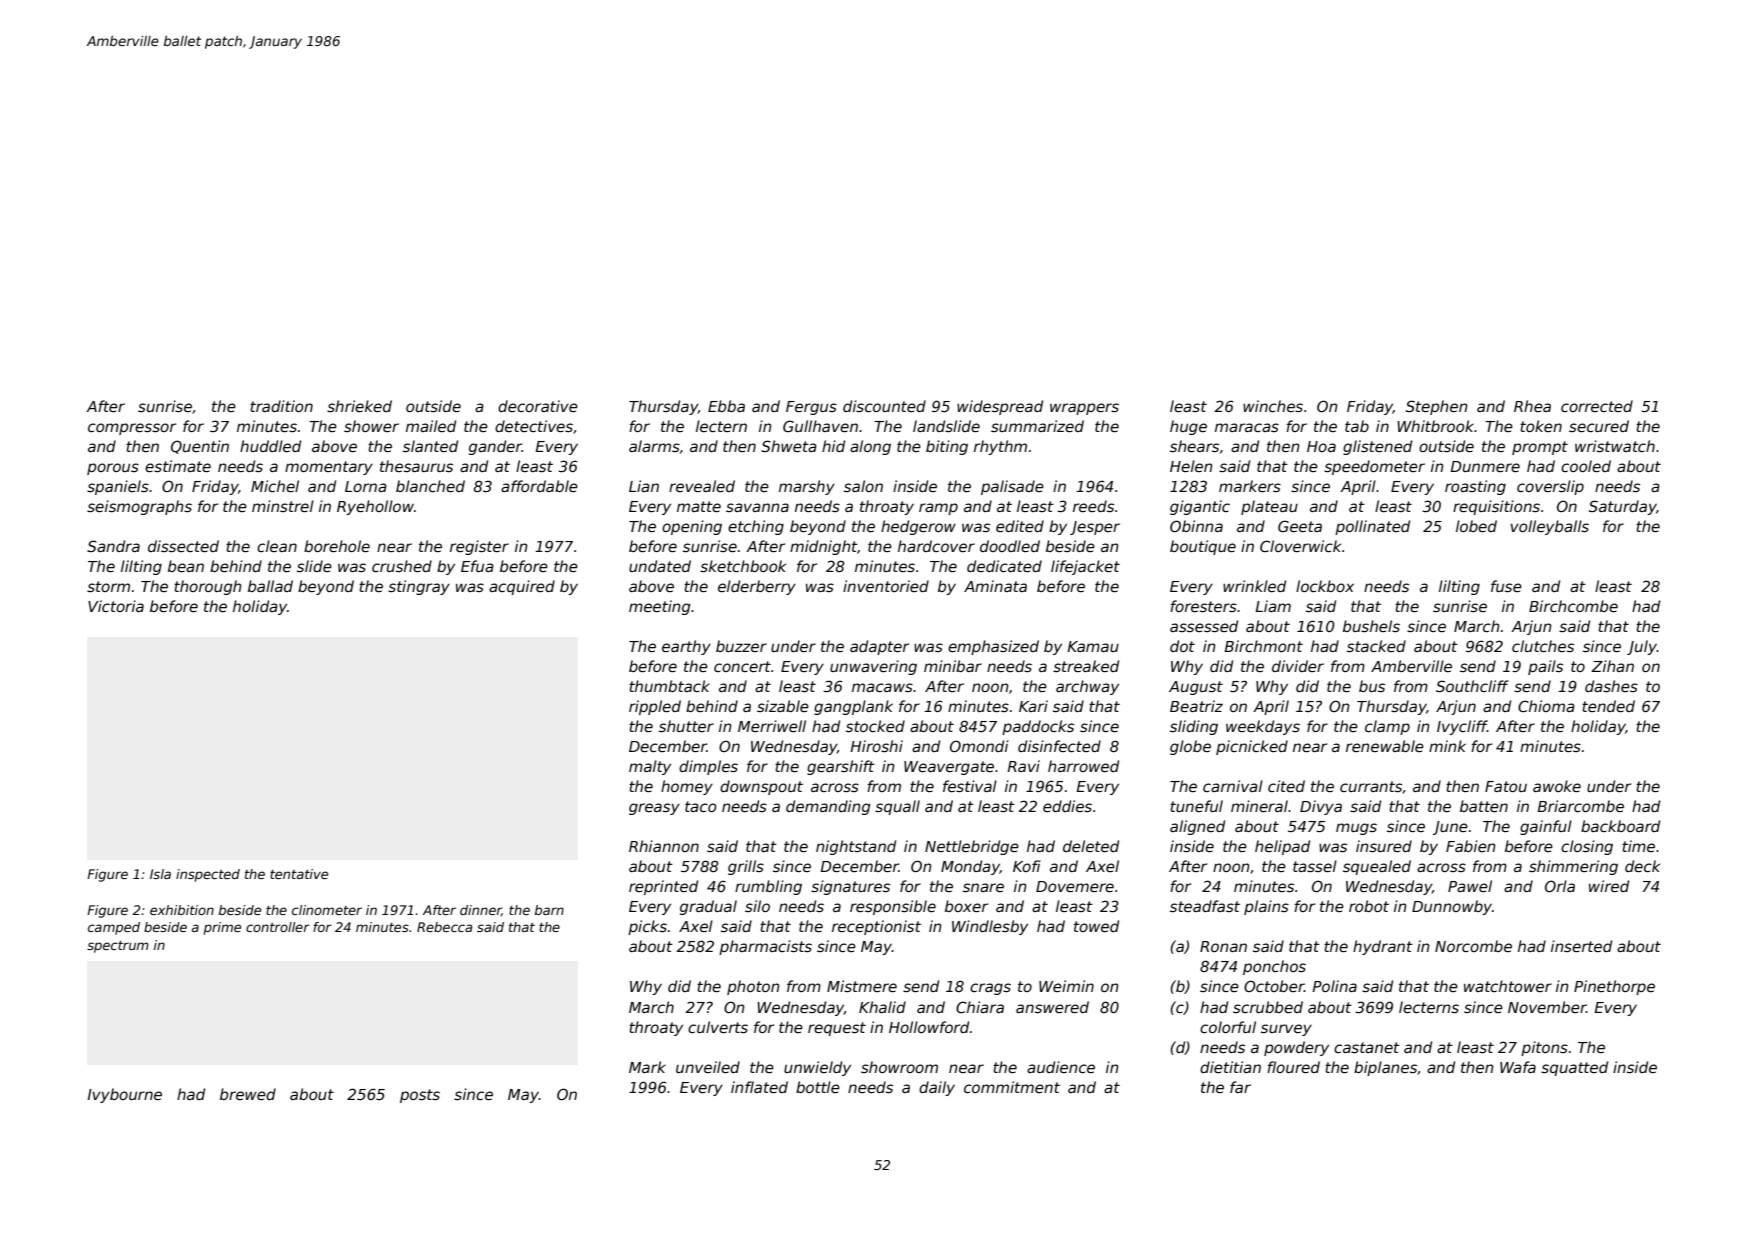  I want to click on plains, so click(1266, 907).
